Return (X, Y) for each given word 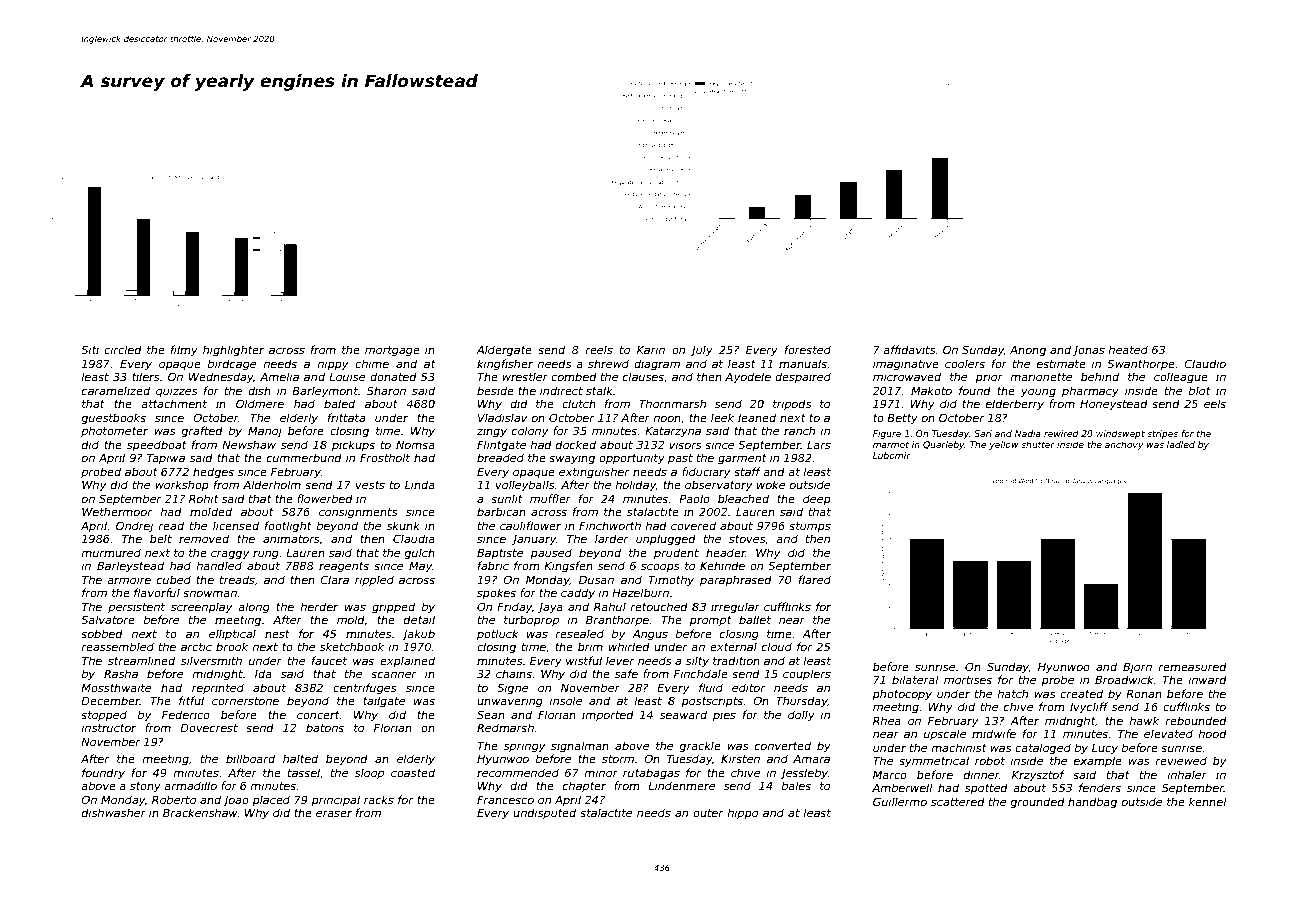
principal (335, 800)
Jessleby (804, 774)
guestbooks (113, 419)
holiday (635, 485)
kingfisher (505, 365)
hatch (1012, 693)
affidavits (909, 349)
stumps (810, 527)
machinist (959, 747)
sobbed (102, 633)
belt (161, 538)
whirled (629, 646)
